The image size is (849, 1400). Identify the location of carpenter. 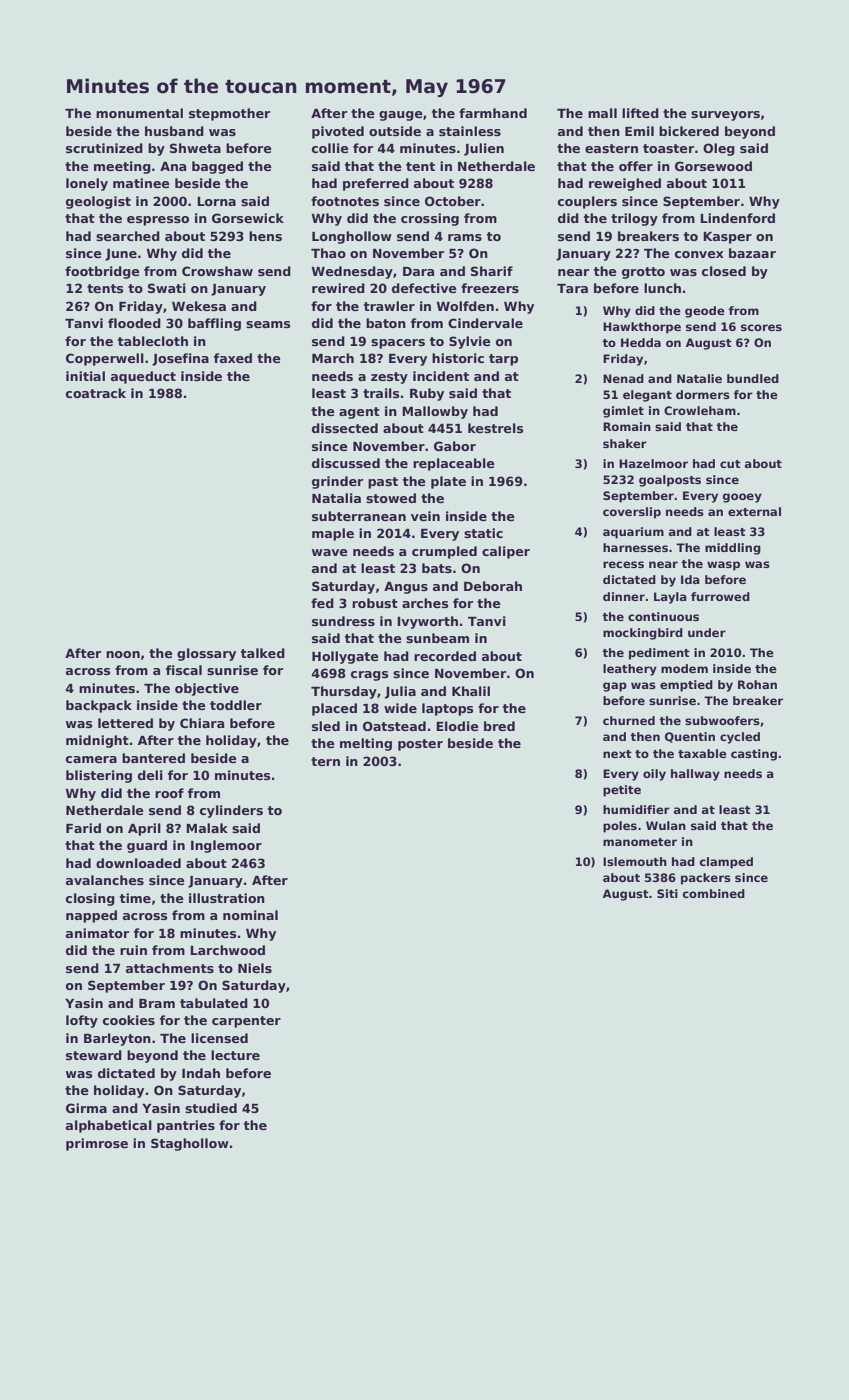
(246, 1022).
